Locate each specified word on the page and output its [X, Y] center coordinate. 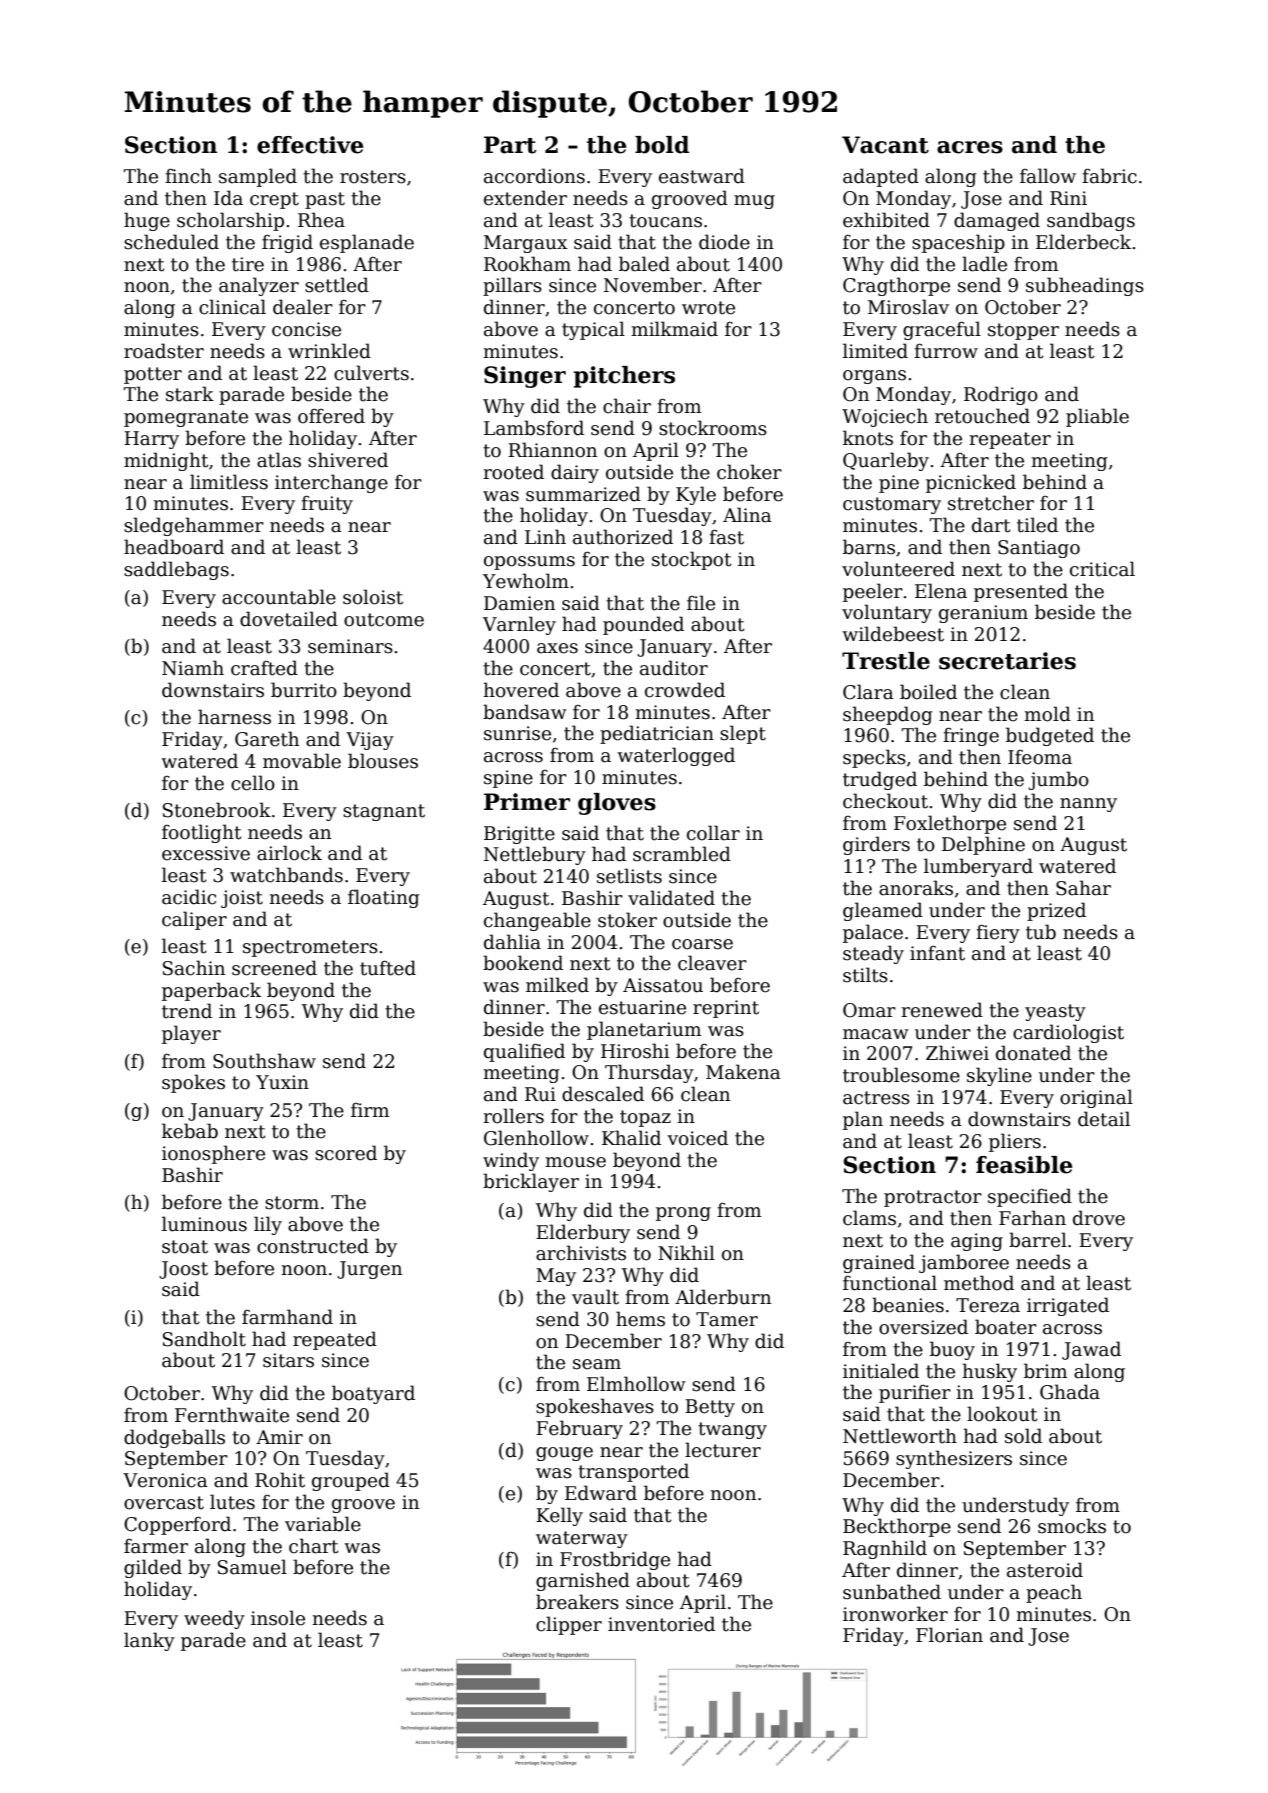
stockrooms [713, 428]
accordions [534, 176]
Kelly [559, 1516]
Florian [949, 1635]
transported [633, 1472]
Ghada [1070, 1392]
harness [234, 717]
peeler [873, 592]
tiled [1037, 525]
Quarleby [886, 461]
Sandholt [204, 1339]
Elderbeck [1083, 242]
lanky [149, 1641]
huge [147, 221]
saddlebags [176, 570]
